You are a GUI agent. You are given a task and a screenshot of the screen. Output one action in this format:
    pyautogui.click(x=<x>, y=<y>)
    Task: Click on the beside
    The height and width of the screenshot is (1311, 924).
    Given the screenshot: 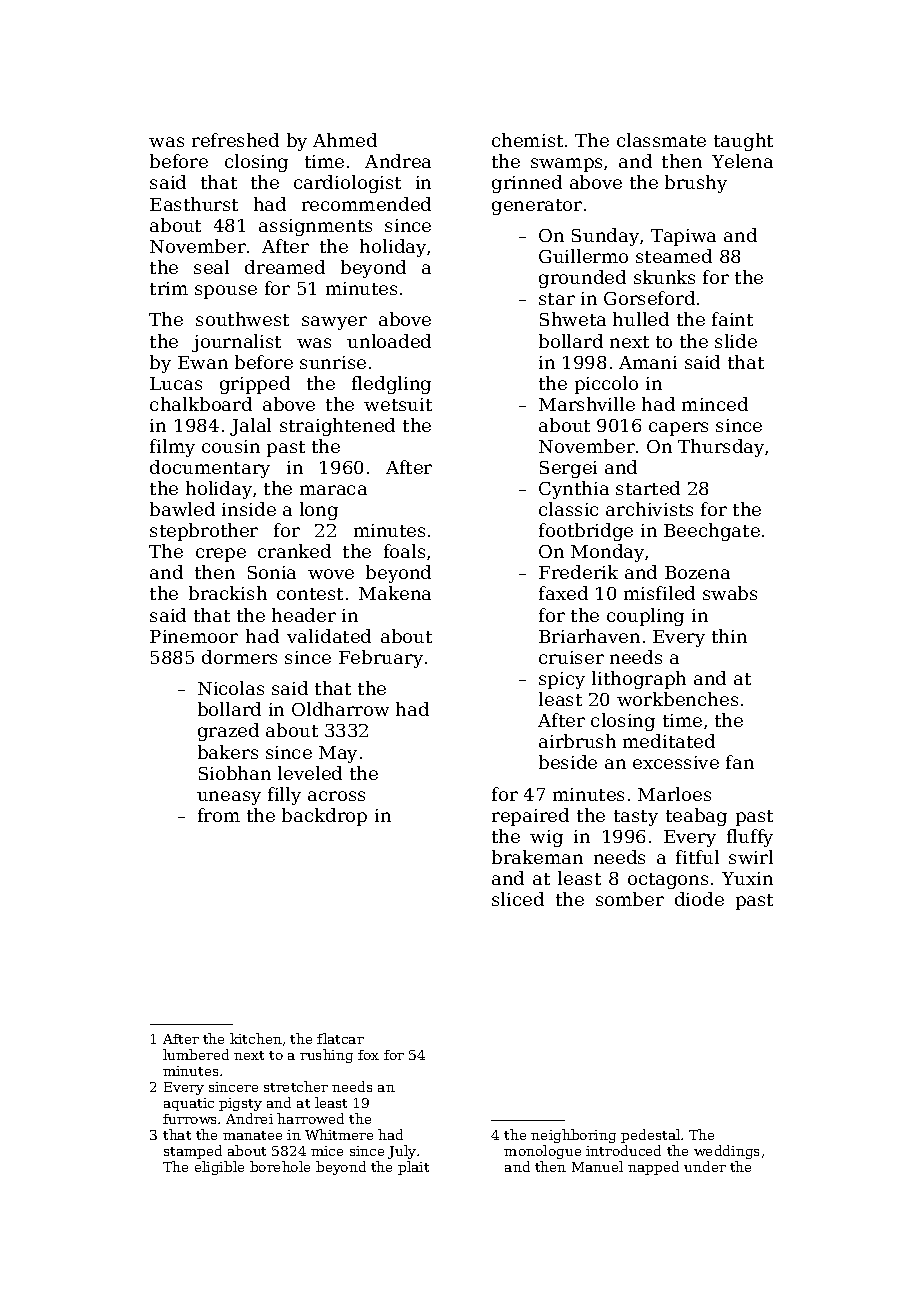 What is the action you would take?
    pyautogui.click(x=568, y=762)
